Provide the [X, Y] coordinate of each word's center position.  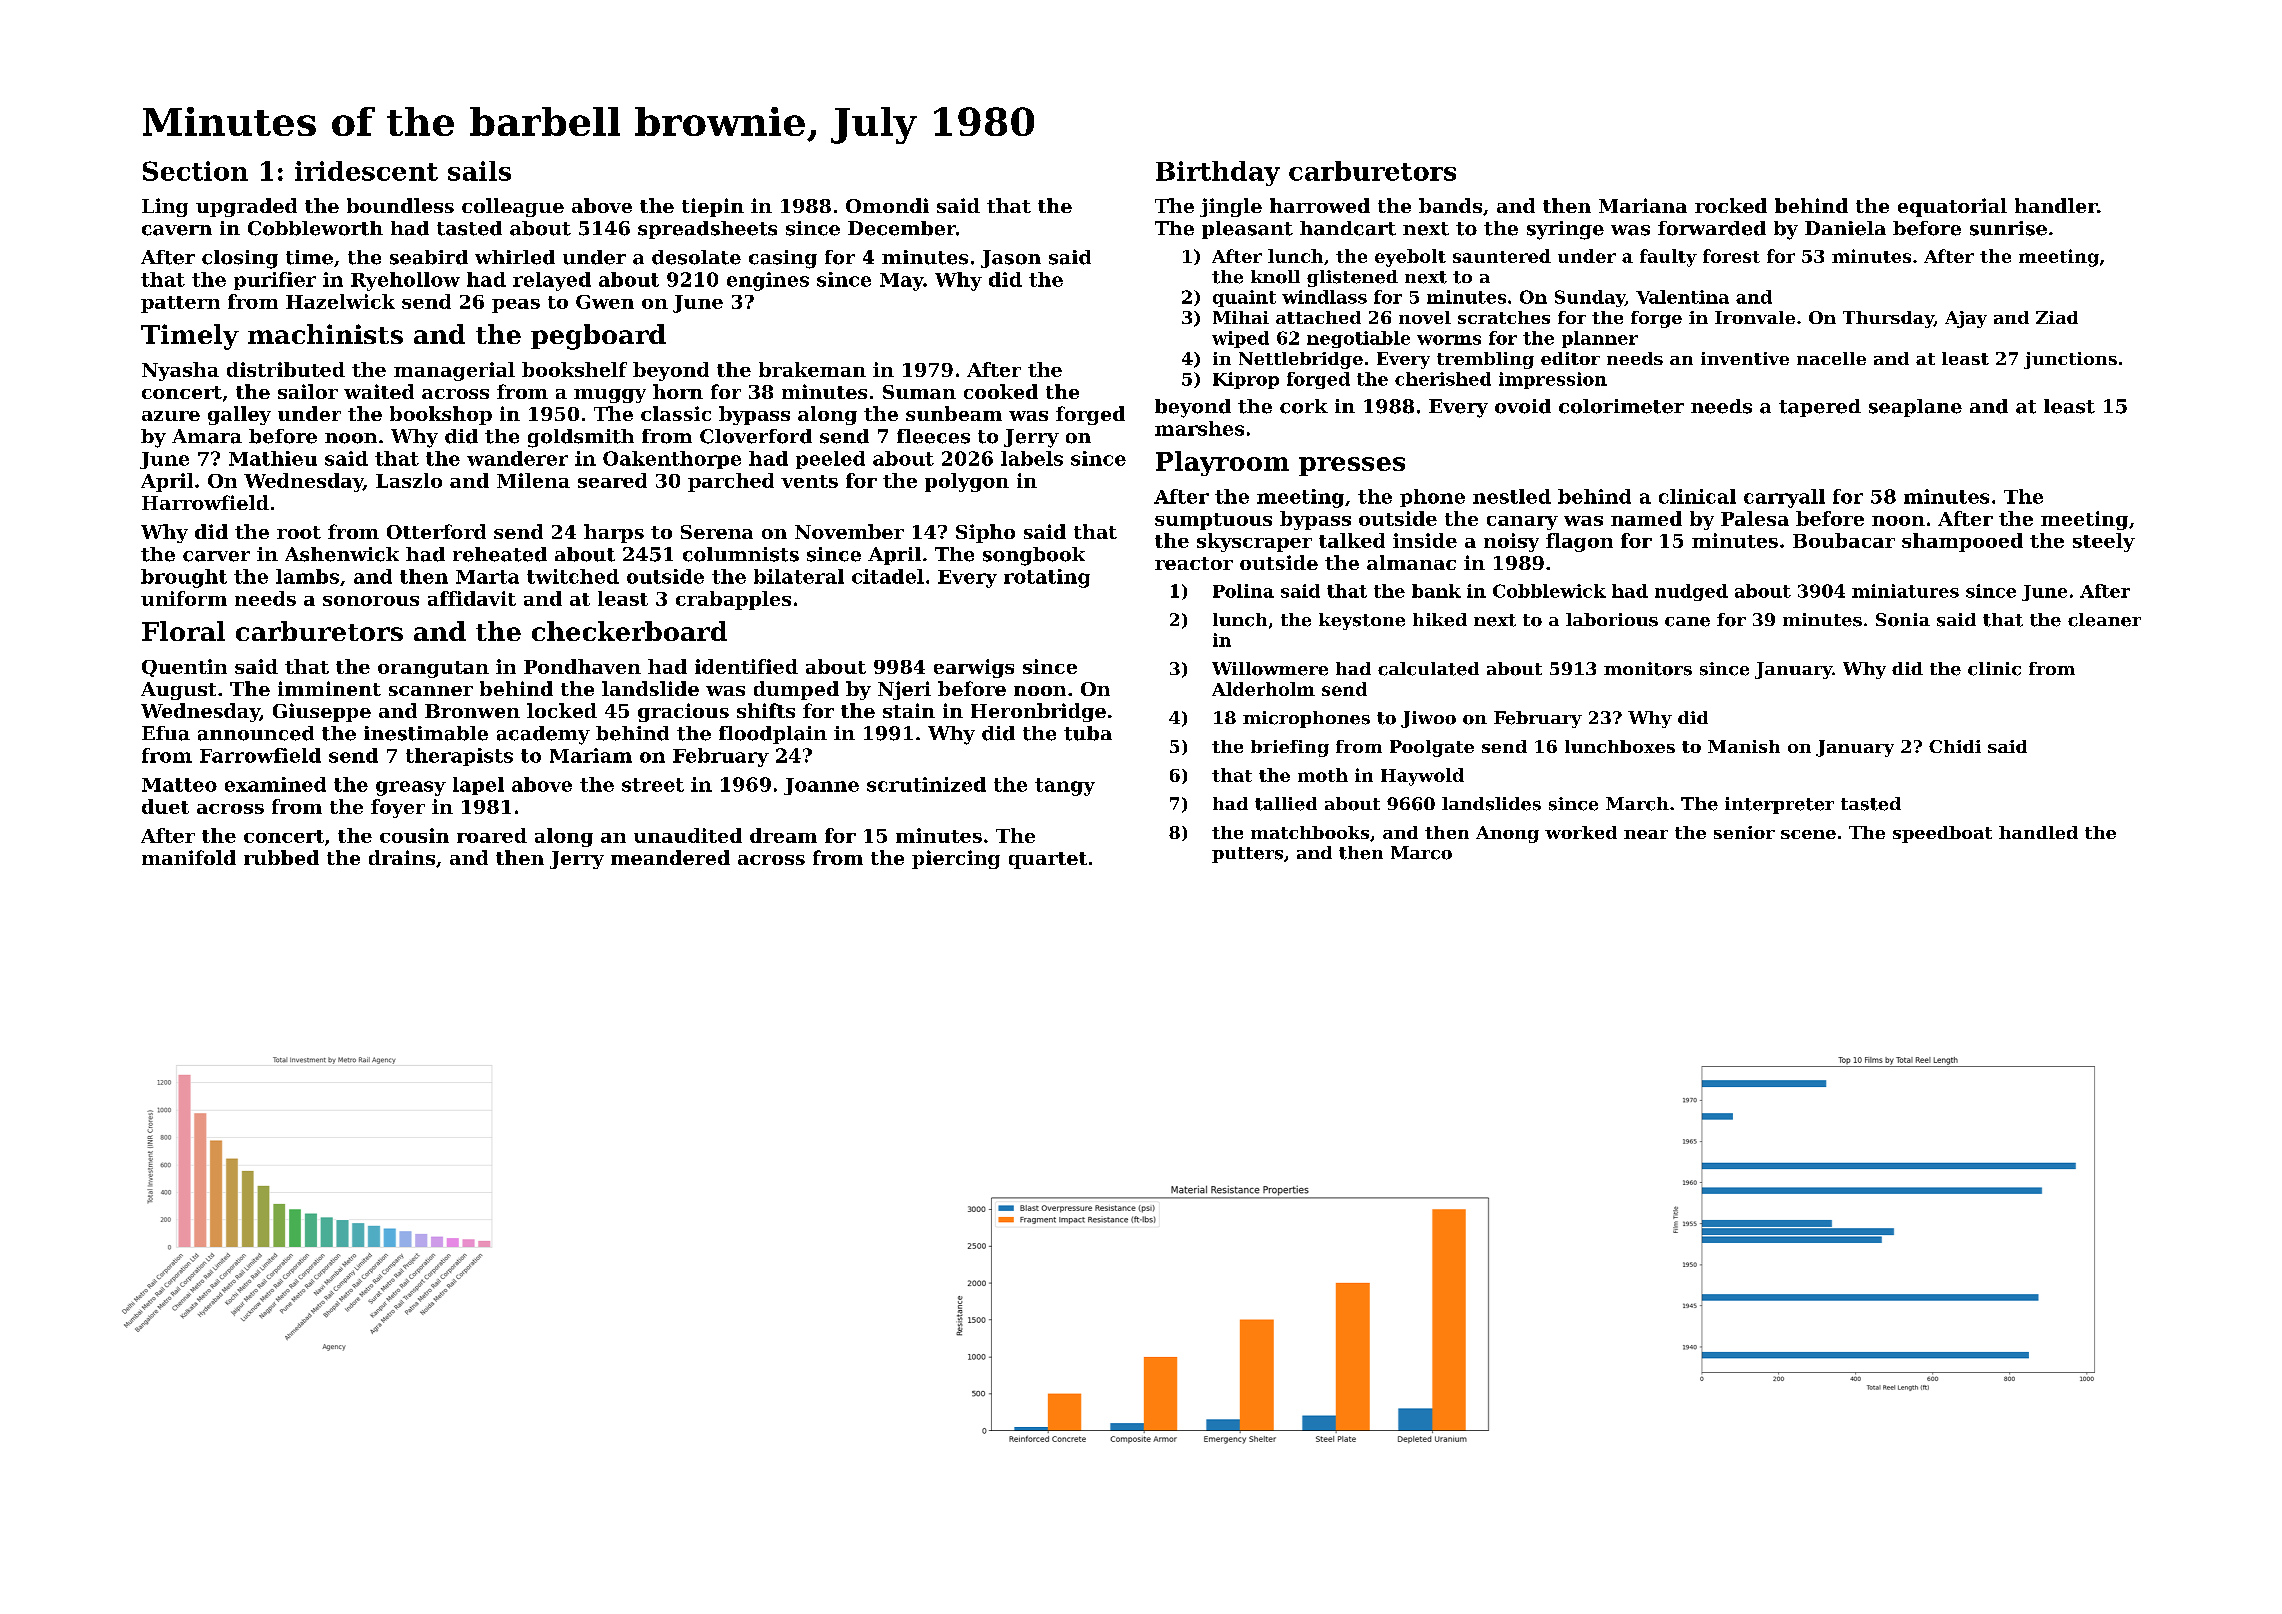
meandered [670, 857]
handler [2056, 205]
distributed [286, 369]
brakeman [812, 369]
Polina [1243, 591]
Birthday [1218, 173]
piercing [956, 859]
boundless [400, 205]
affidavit [472, 598]
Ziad [2057, 317]
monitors [1648, 669]
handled [2038, 832]
